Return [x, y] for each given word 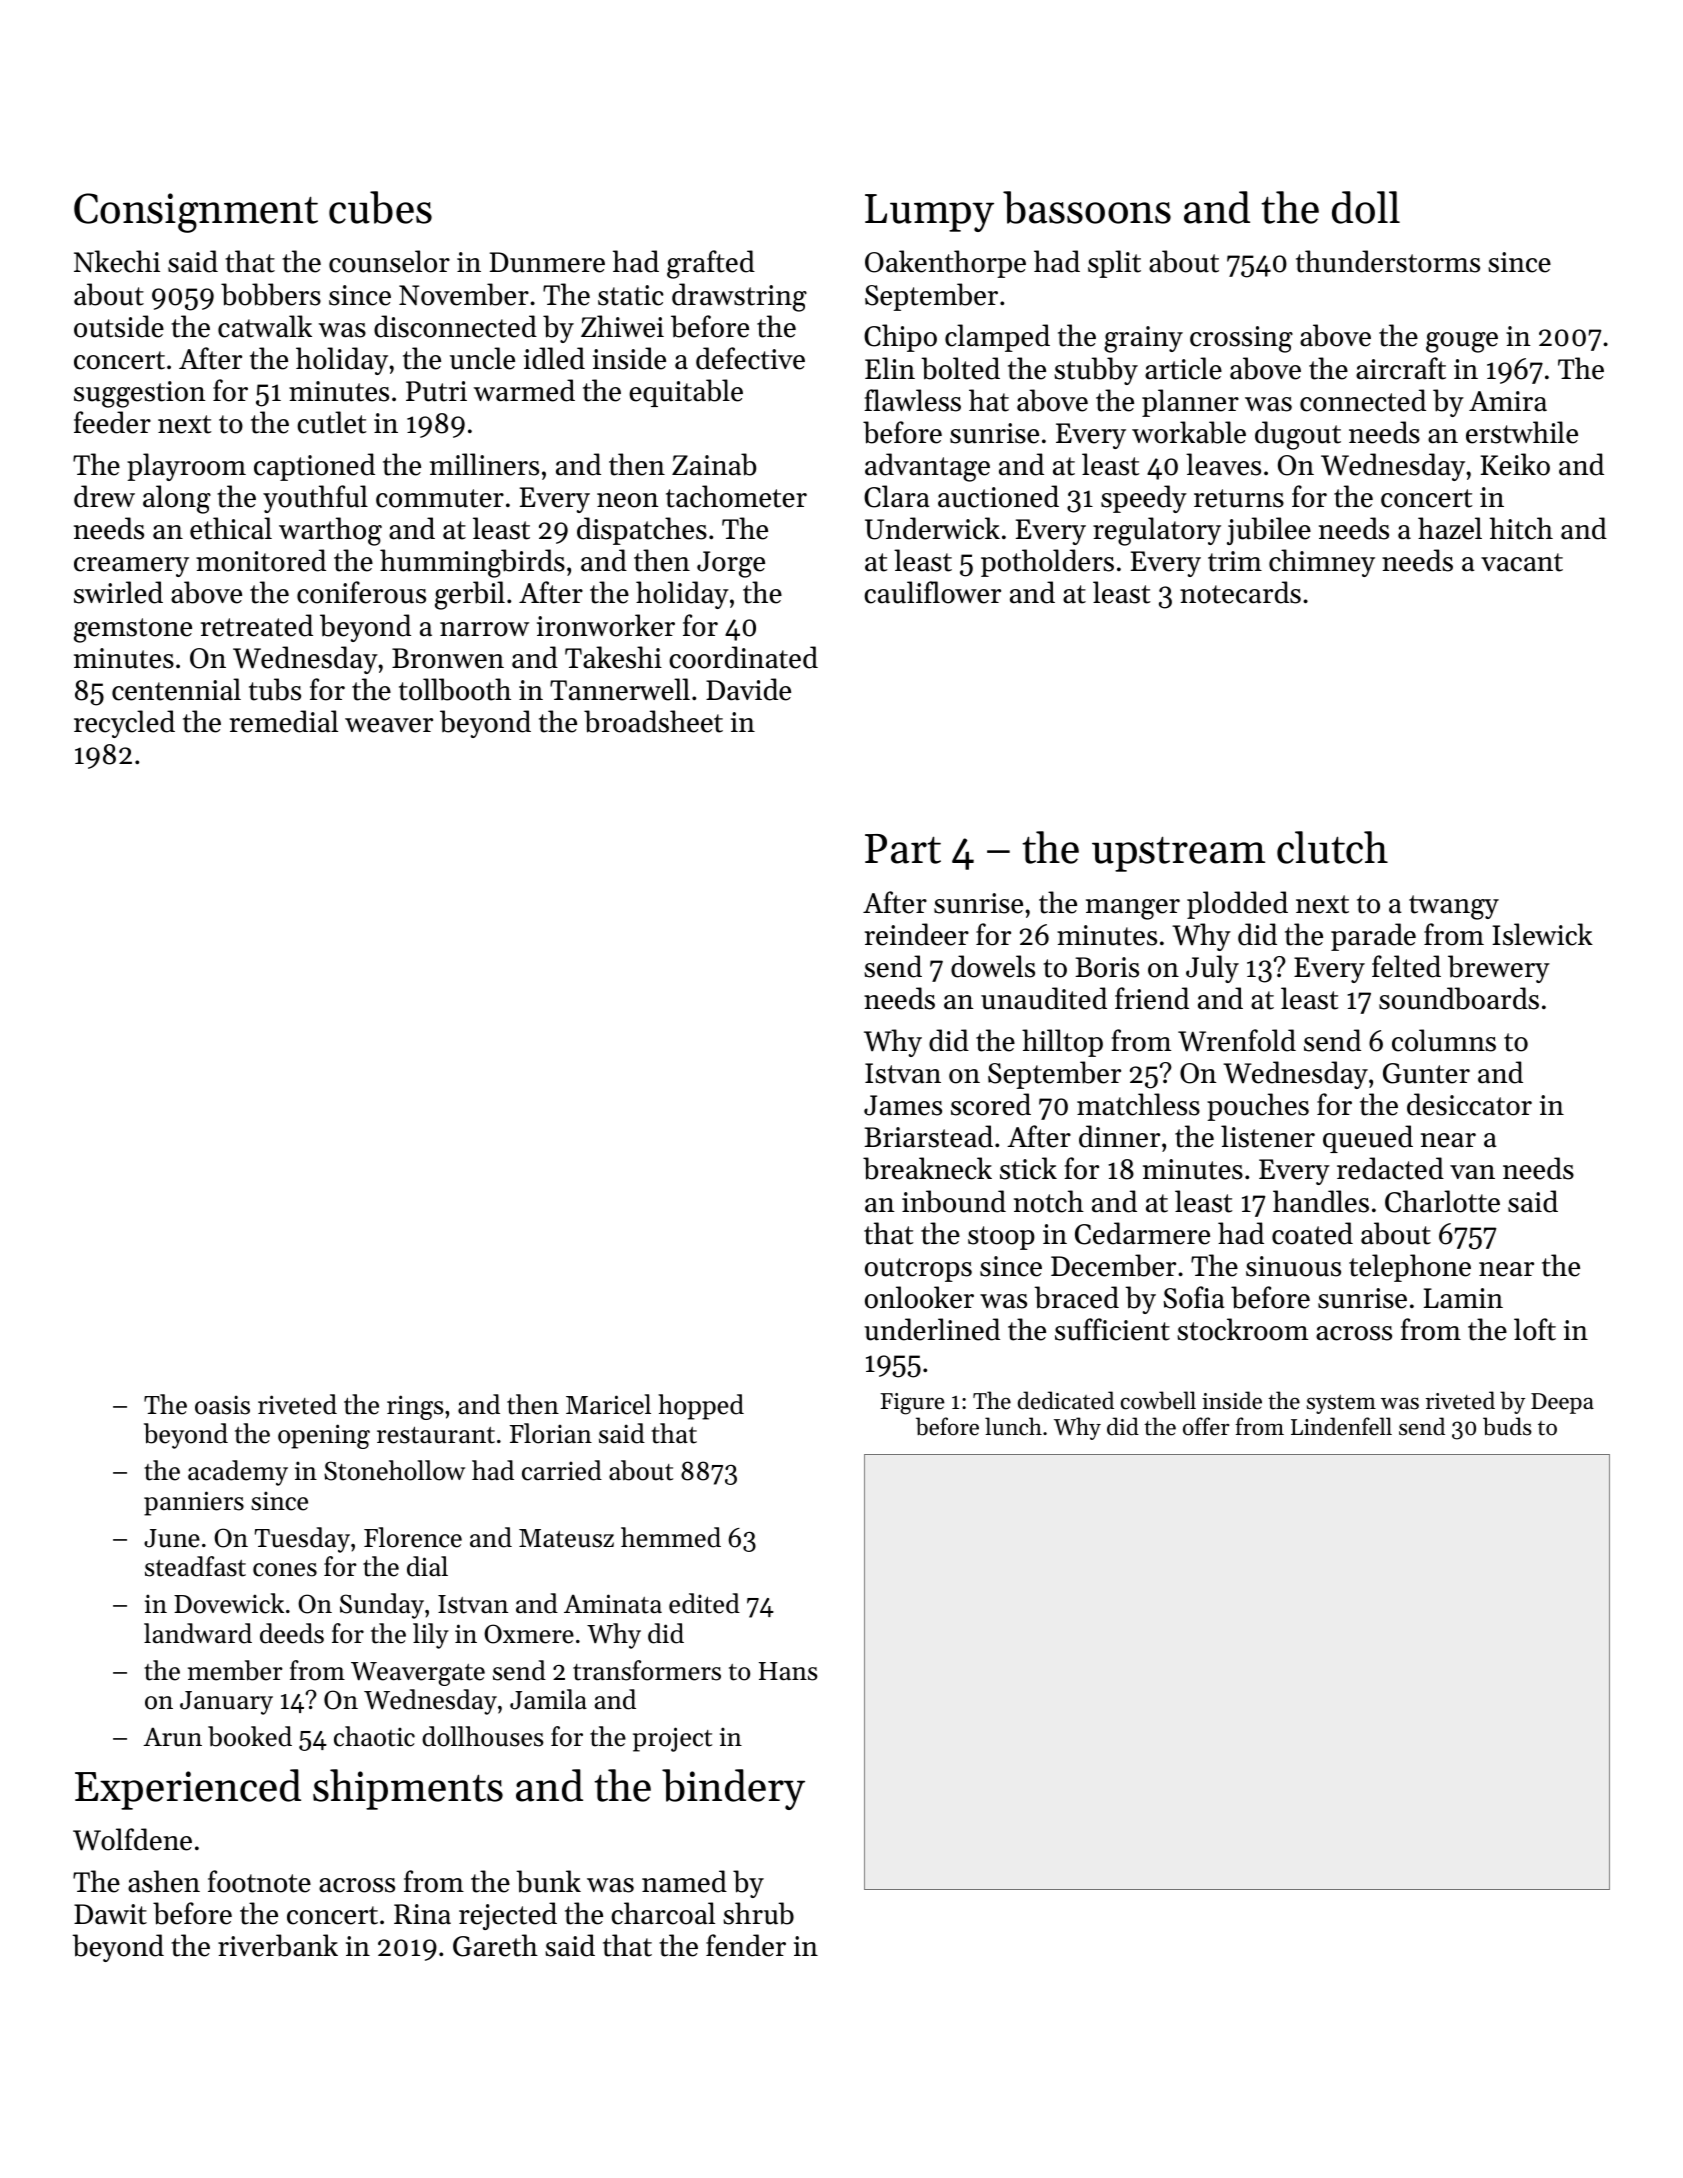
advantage [927, 467]
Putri [436, 391]
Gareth [495, 1945]
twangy [1454, 907]
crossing [1241, 339]
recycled [124, 724]
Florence [413, 1537]
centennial [176, 689]
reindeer [917, 934]
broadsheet [653, 721]
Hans [788, 1671]
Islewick [1542, 934]
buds [1507, 1426]
